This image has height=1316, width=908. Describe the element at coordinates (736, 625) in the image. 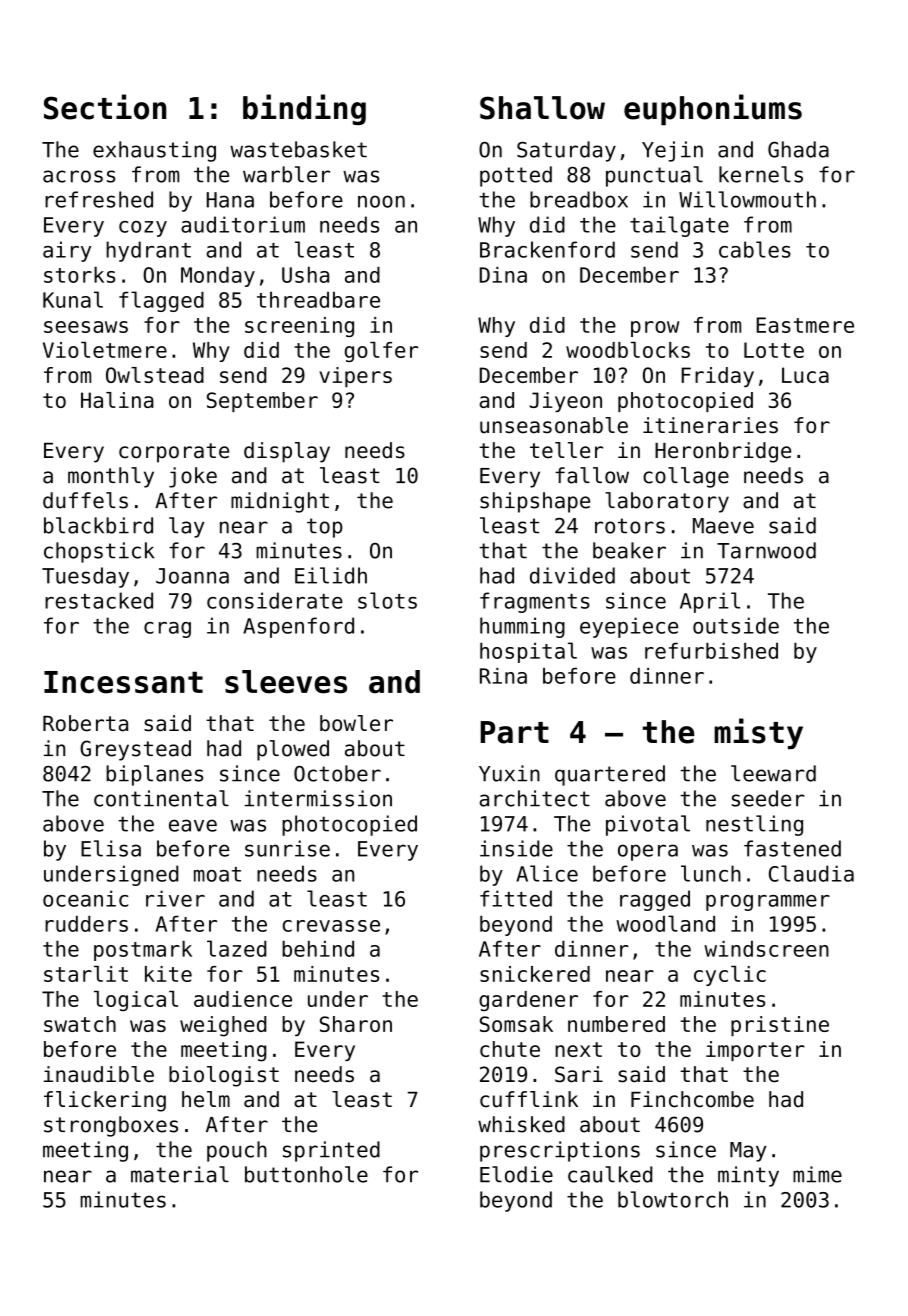

I see `outside` at that location.
